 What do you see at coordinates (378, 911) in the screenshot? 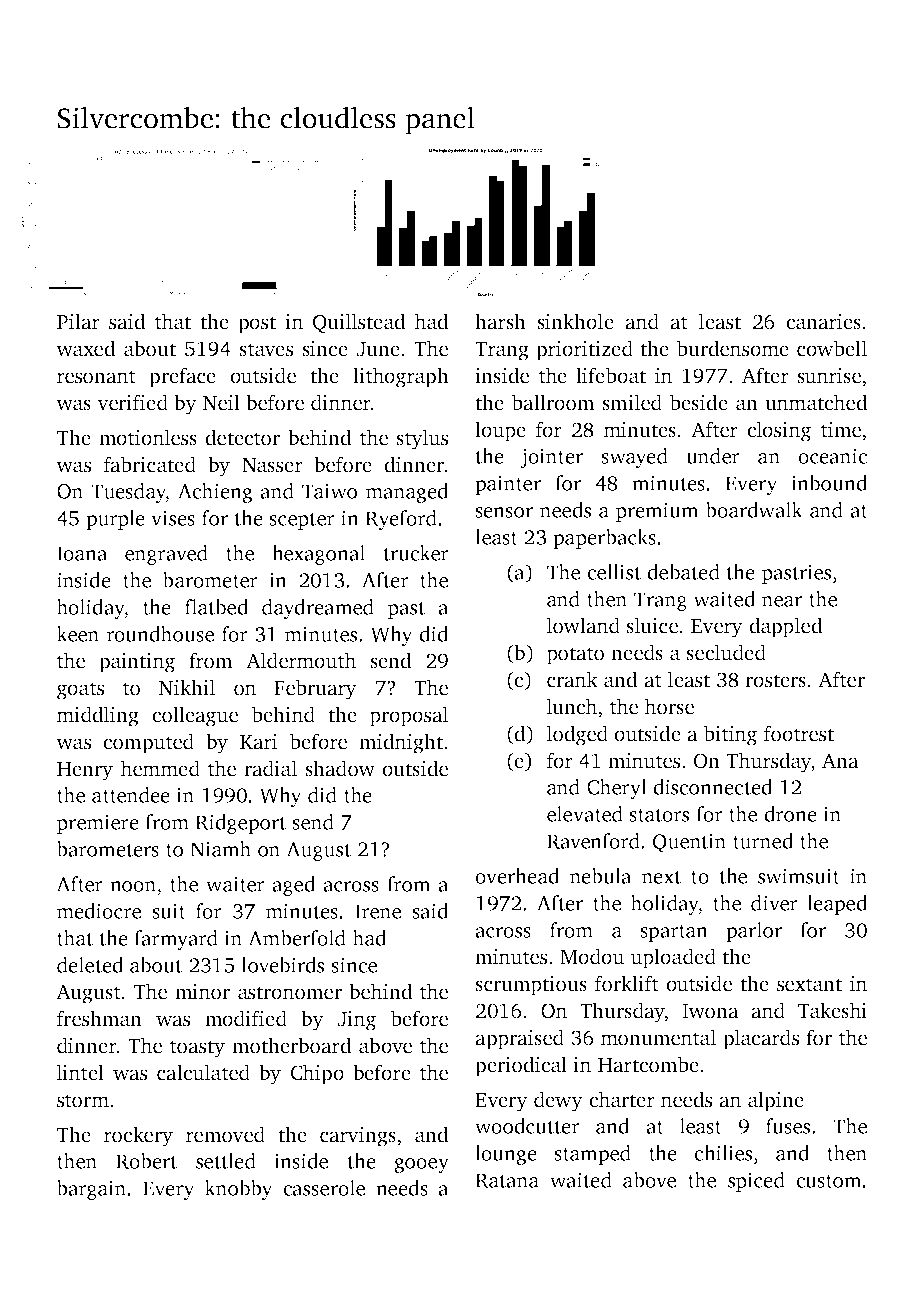
I see `Irene` at bounding box center [378, 911].
